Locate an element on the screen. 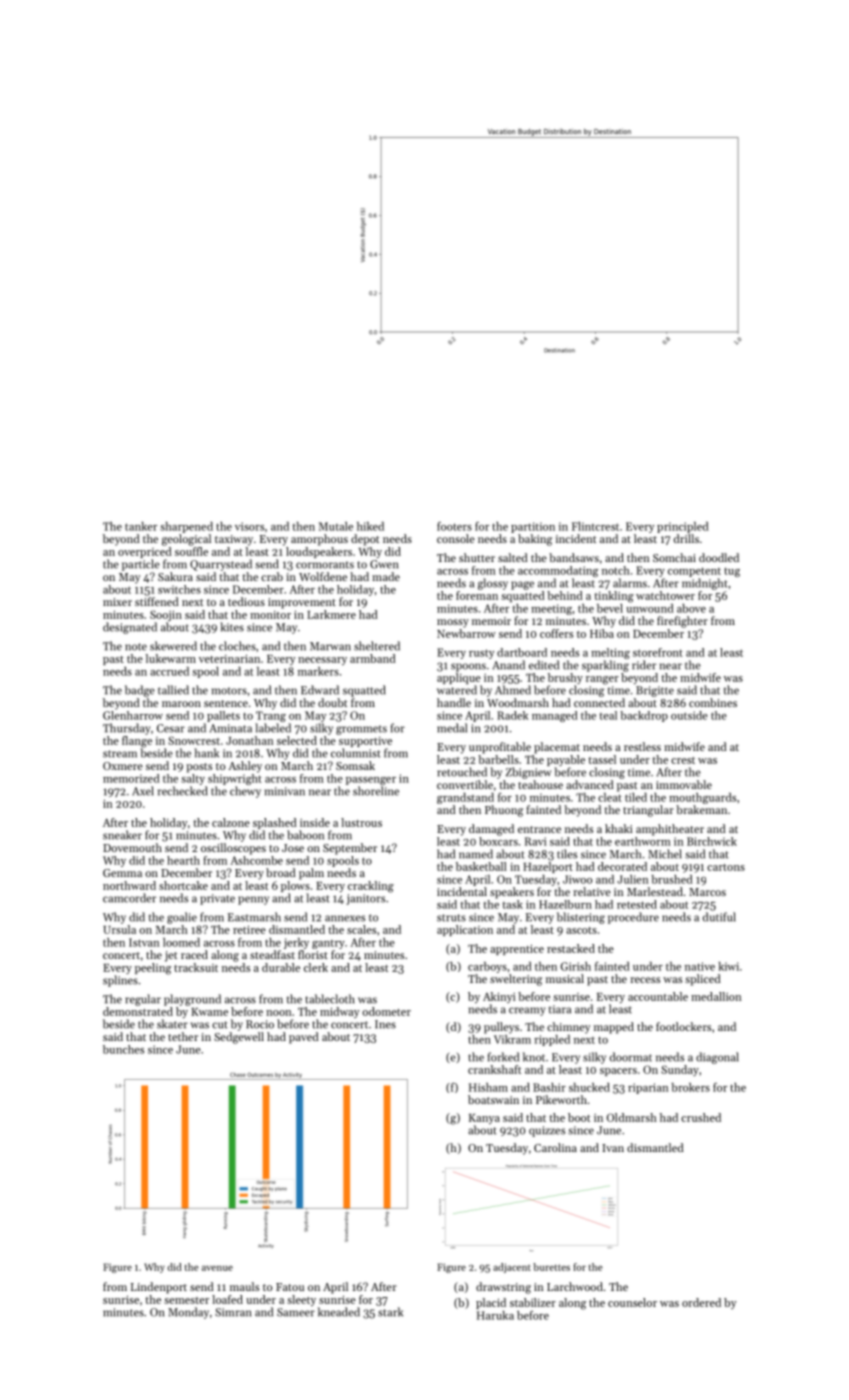 The width and height of the screenshot is (849, 1400). adjacent is located at coordinates (512, 1268).
